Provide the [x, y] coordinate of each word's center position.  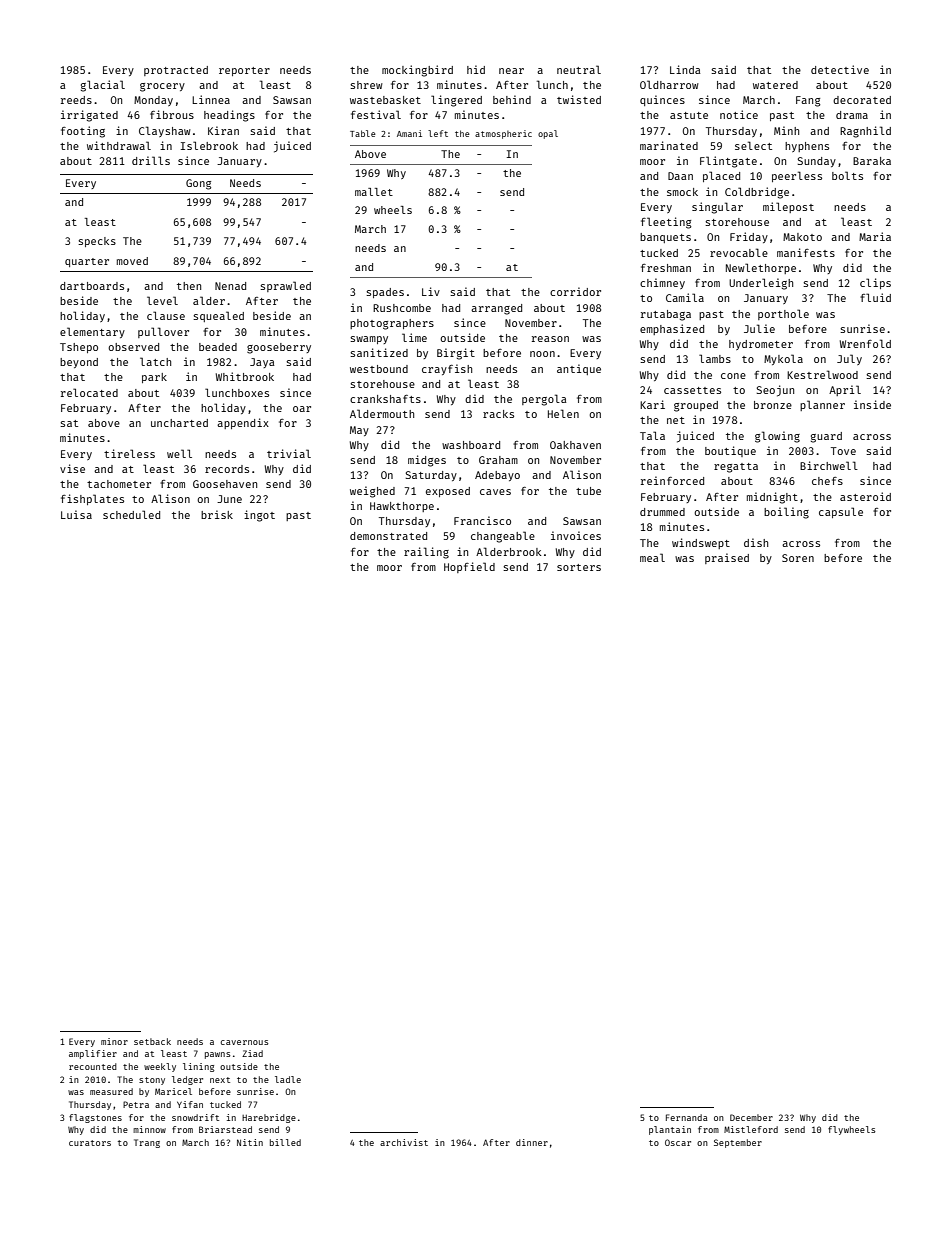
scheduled [131, 514]
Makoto [802, 237]
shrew [366, 85]
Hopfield [469, 567]
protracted [176, 71]
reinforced [672, 480]
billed [285, 1142]
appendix [243, 423]
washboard [471, 445]
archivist [404, 1142]
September [738, 1143]
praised [727, 558]
